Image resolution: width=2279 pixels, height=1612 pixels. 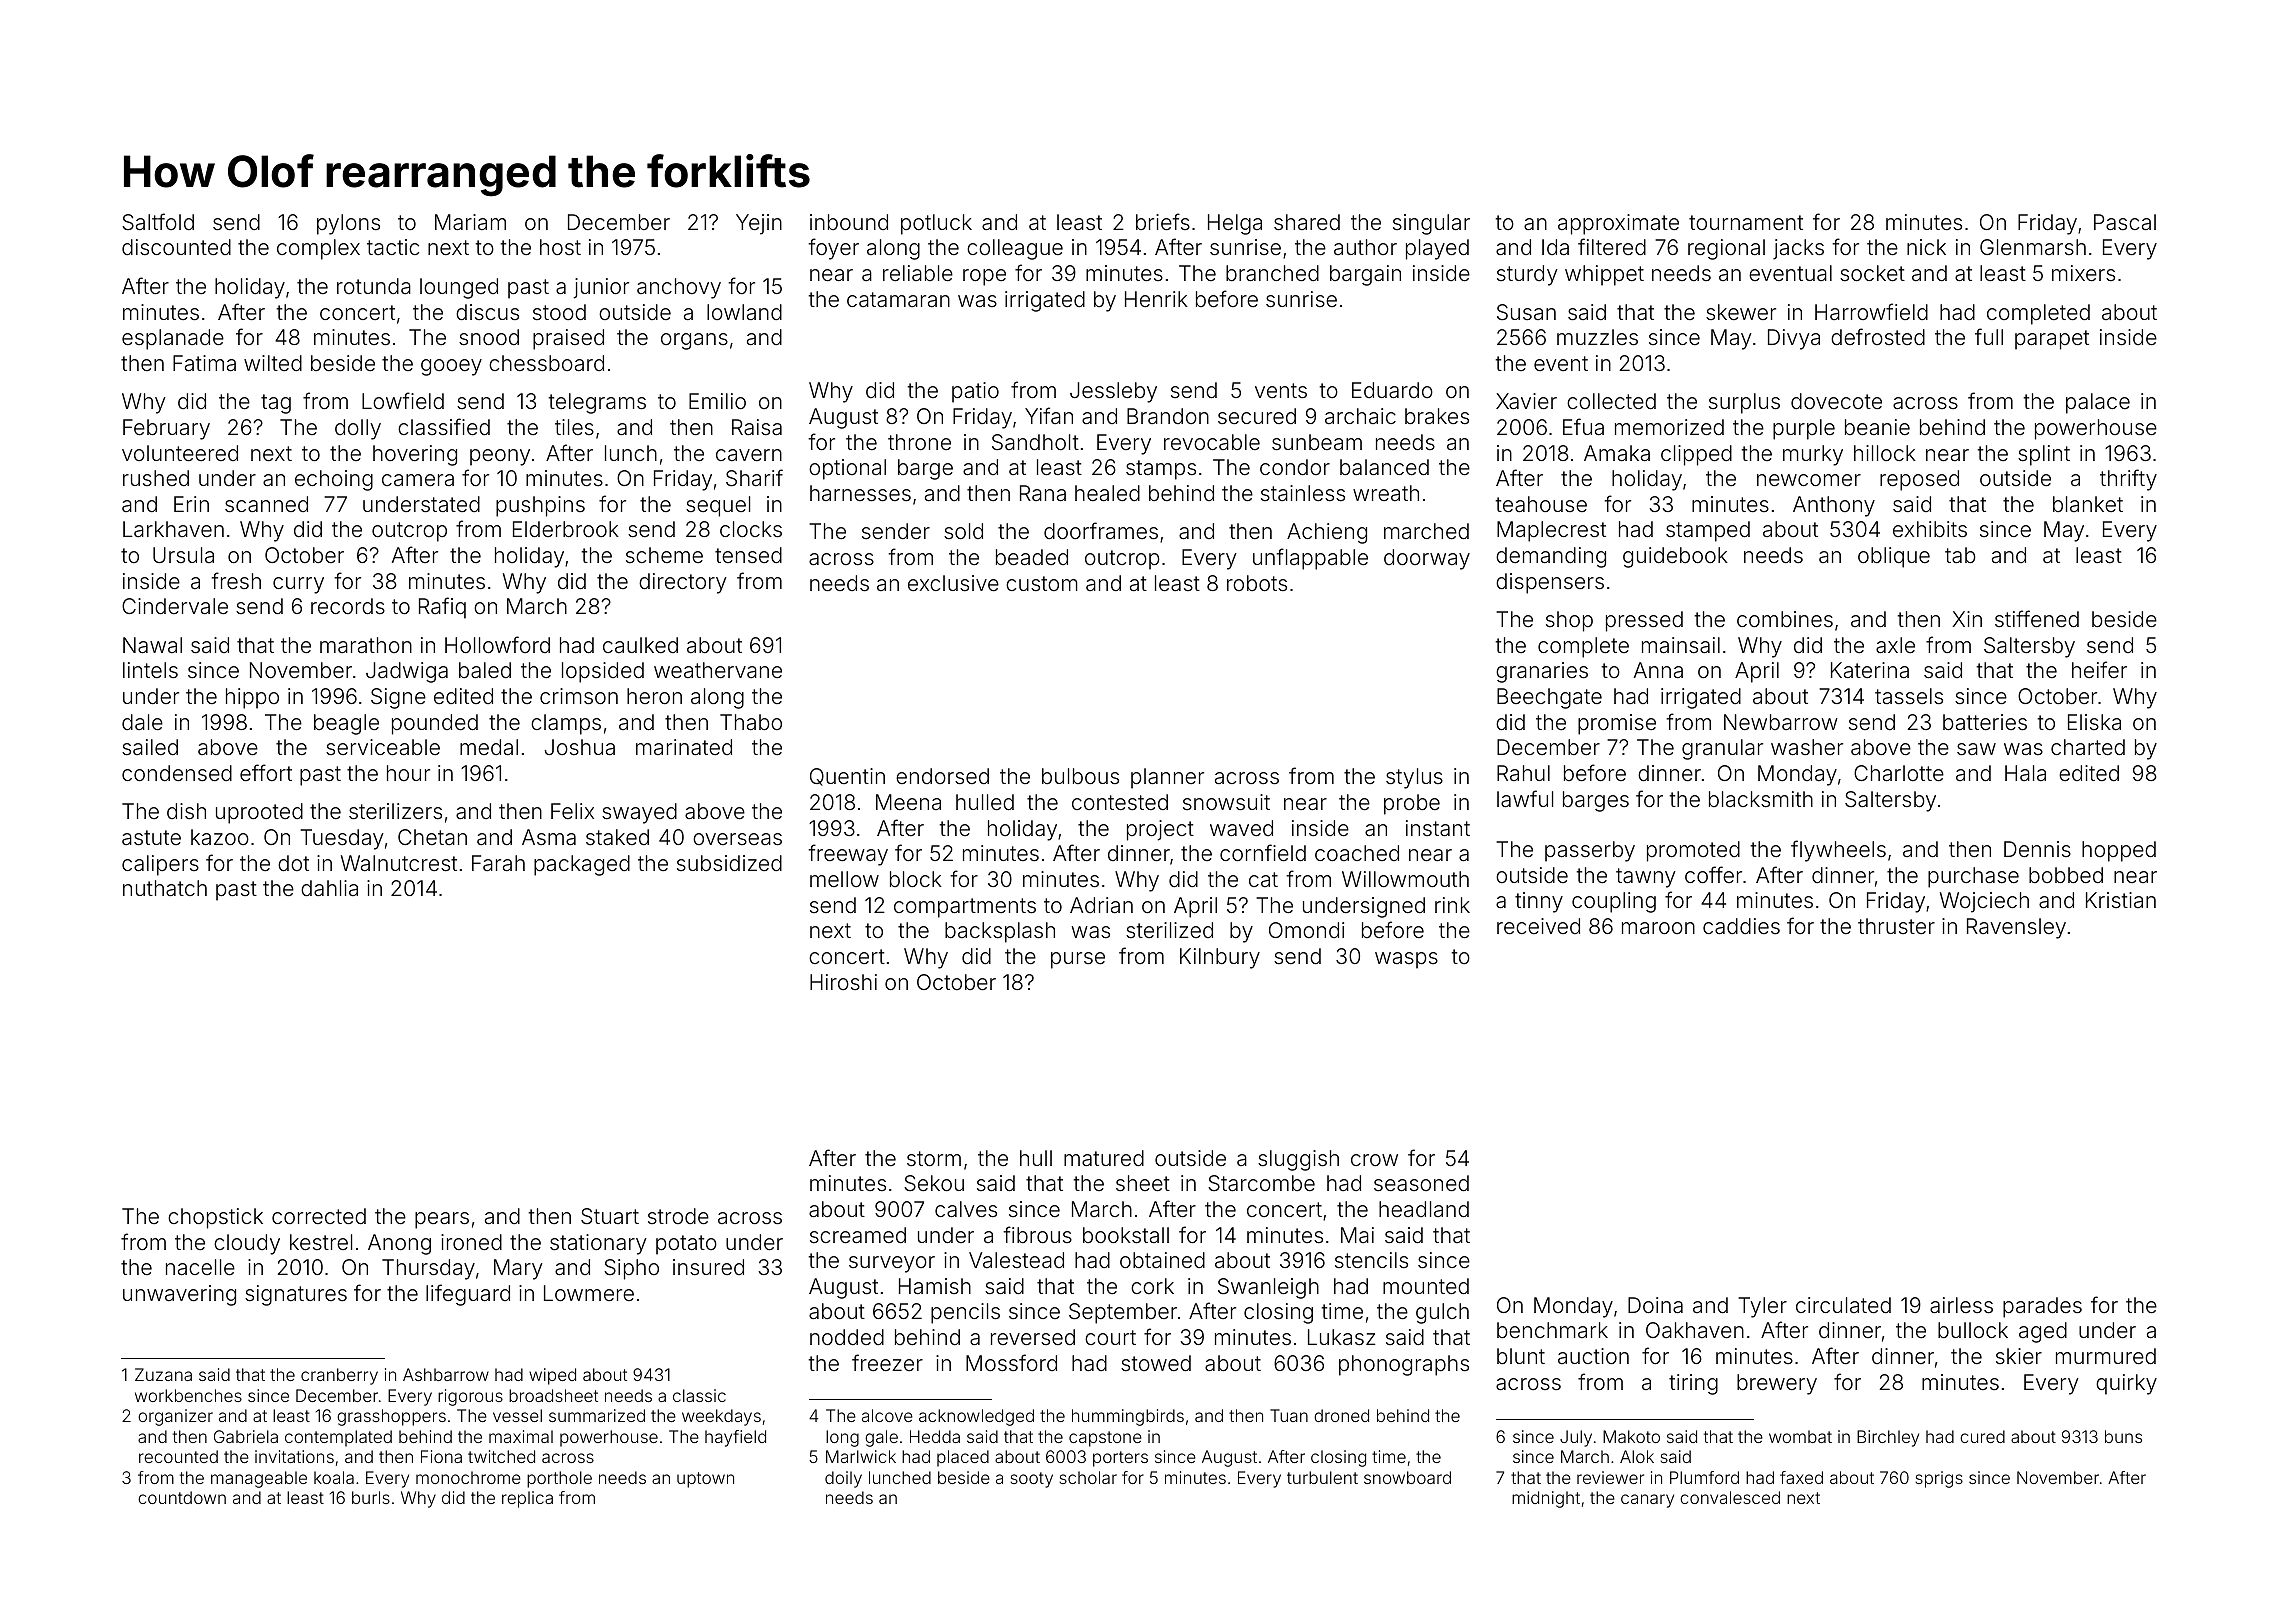 What do you see at coordinates (1894, 557) in the screenshot?
I see `oblique` at bounding box center [1894, 557].
